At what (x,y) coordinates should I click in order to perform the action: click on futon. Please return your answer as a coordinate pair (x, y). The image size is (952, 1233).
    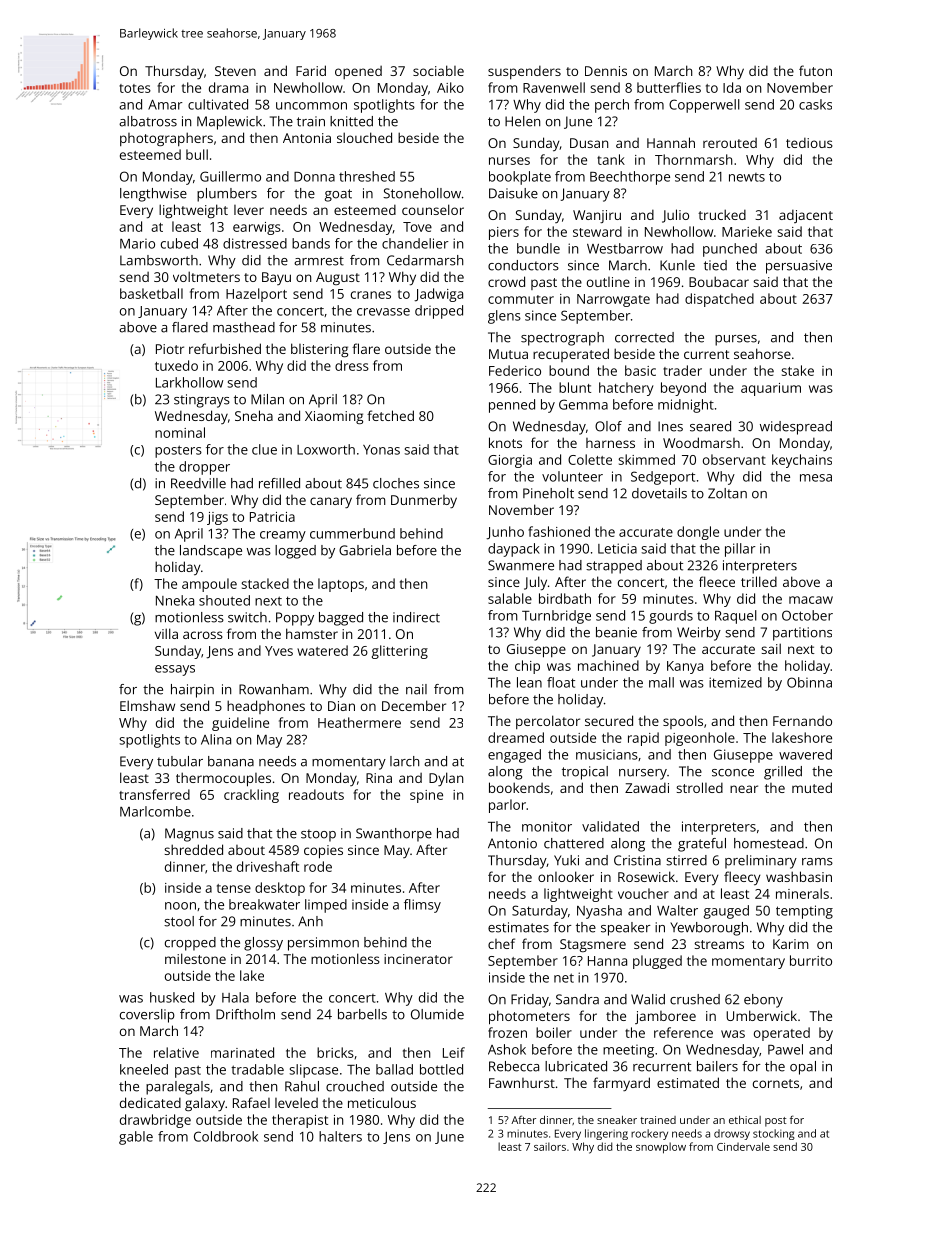
    Looking at the image, I should click on (815, 70).
